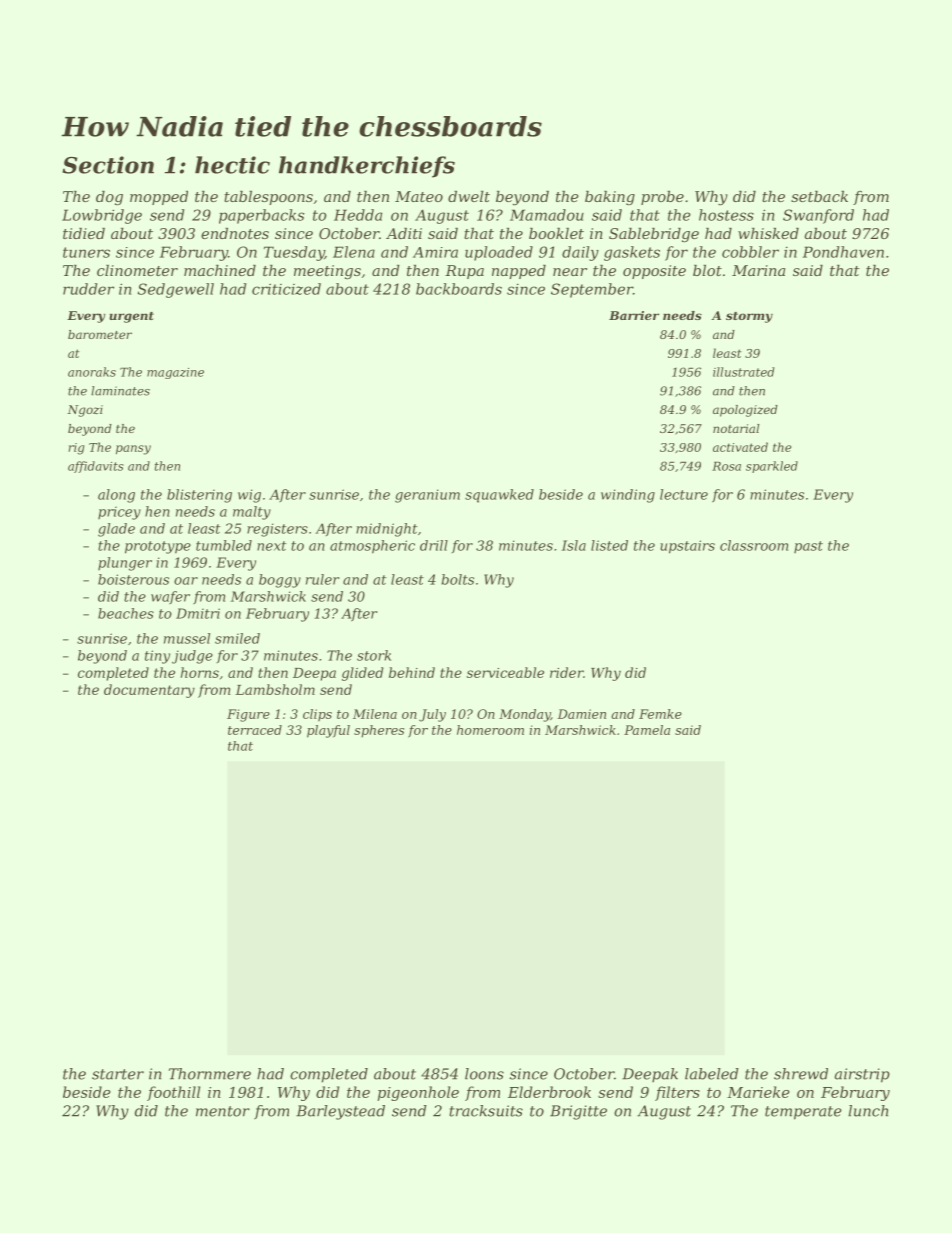 The image size is (952, 1233). What do you see at coordinates (459, 289) in the screenshot?
I see `backboards` at bounding box center [459, 289].
